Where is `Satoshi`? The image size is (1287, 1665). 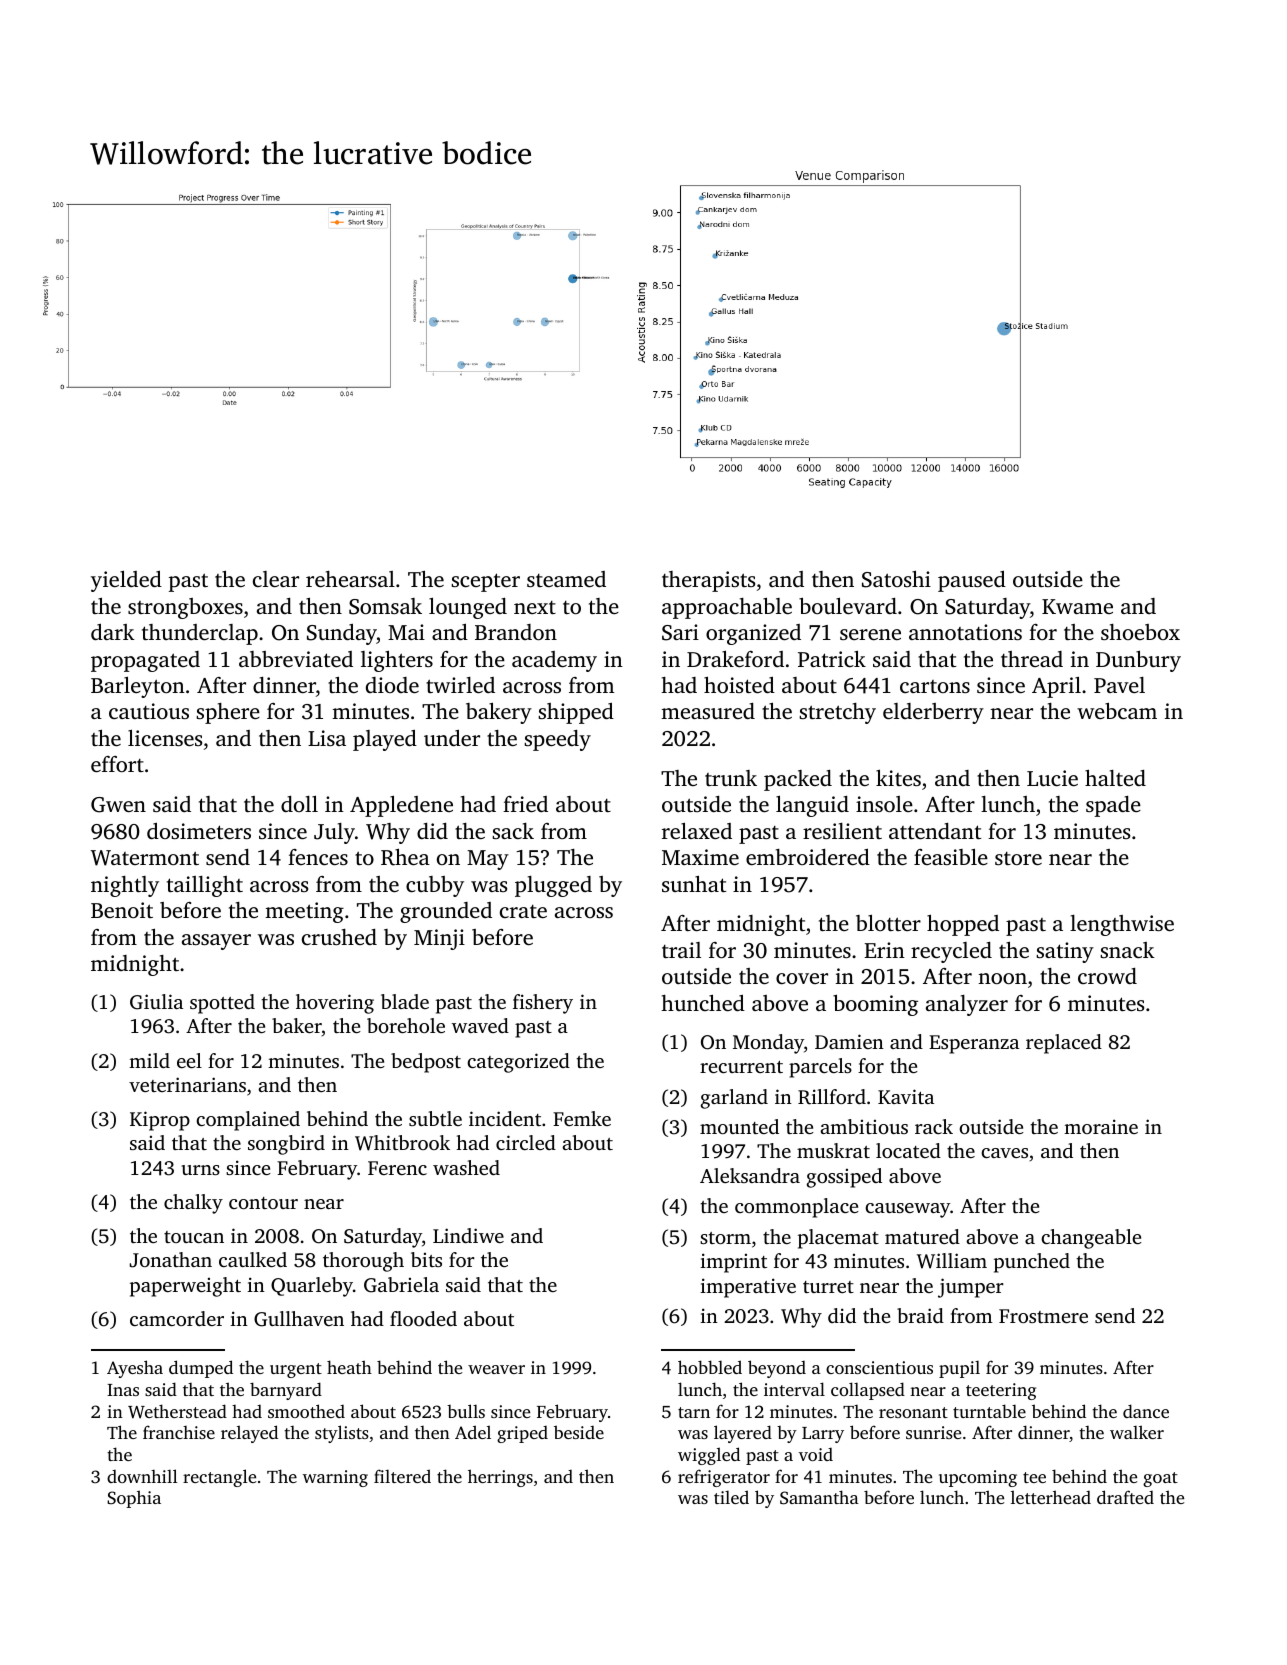
Satoshi is located at coordinates (896, 579).
